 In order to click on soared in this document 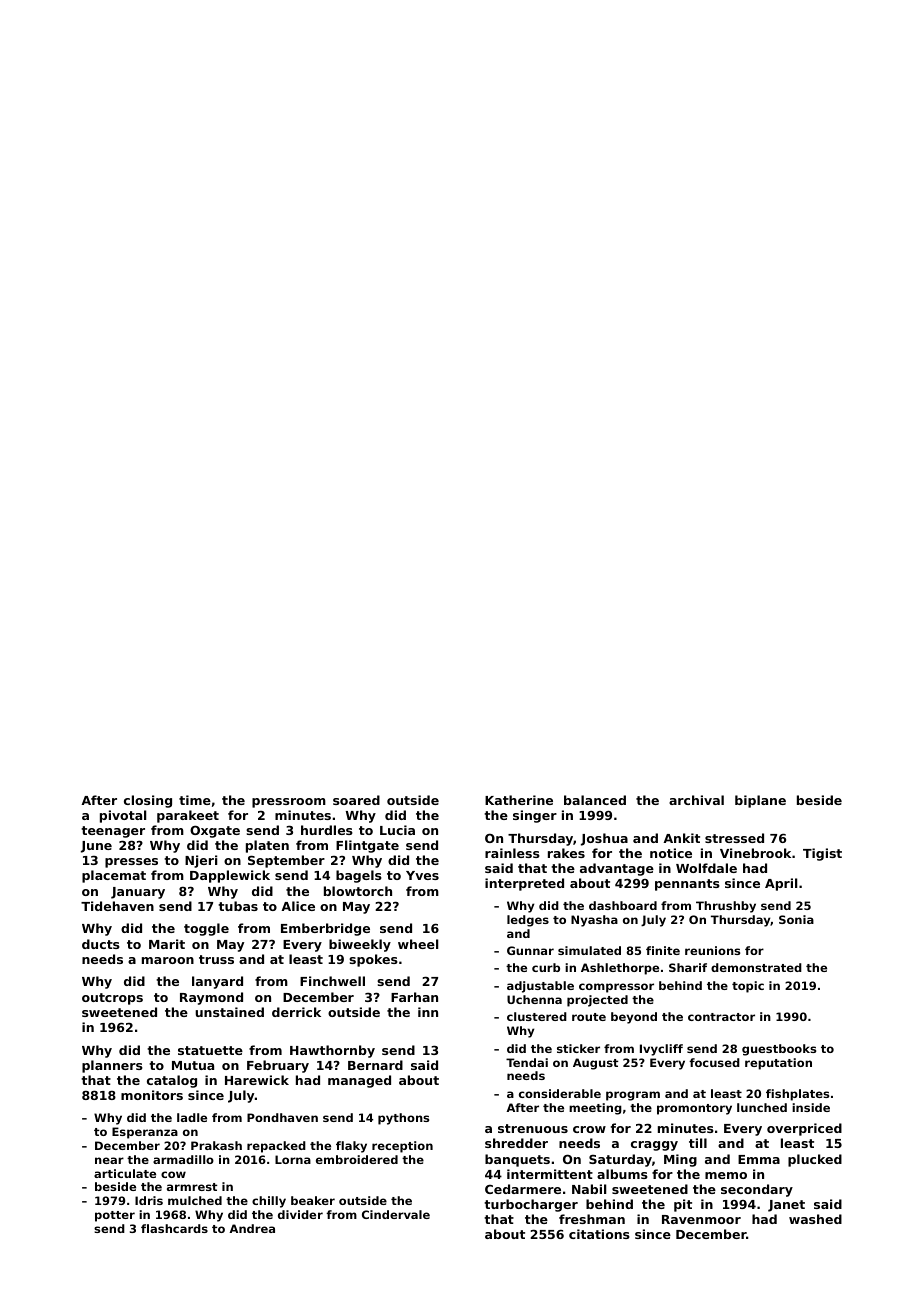, I will do `click(356, 800)`.
